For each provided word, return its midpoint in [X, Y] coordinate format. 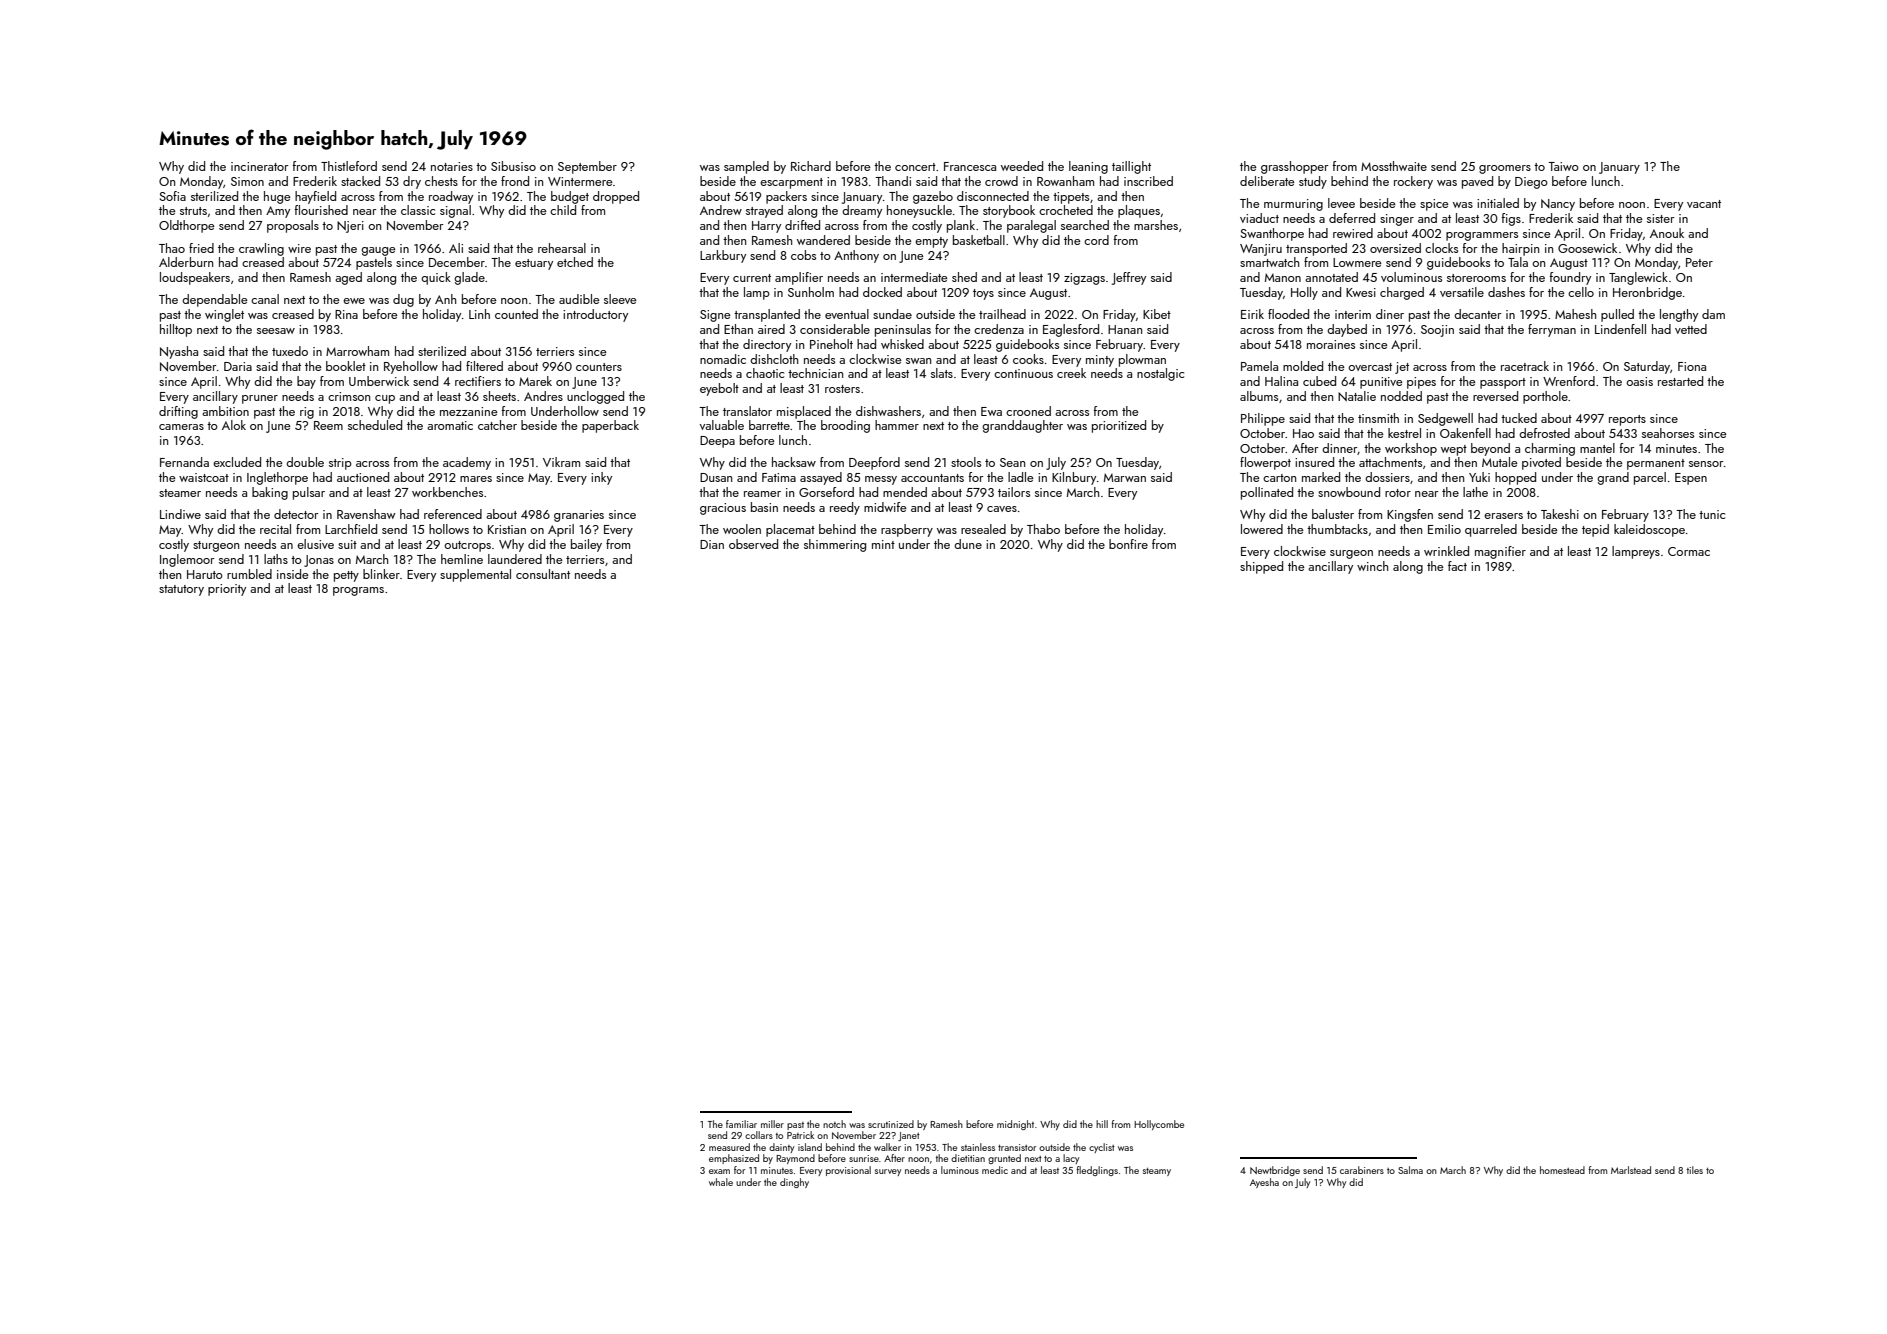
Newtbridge [1275, 1171]
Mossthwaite [1394, 166]
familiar [741, 1124]
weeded [1022, 166]
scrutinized [891, 1124]
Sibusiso [513, 166]
